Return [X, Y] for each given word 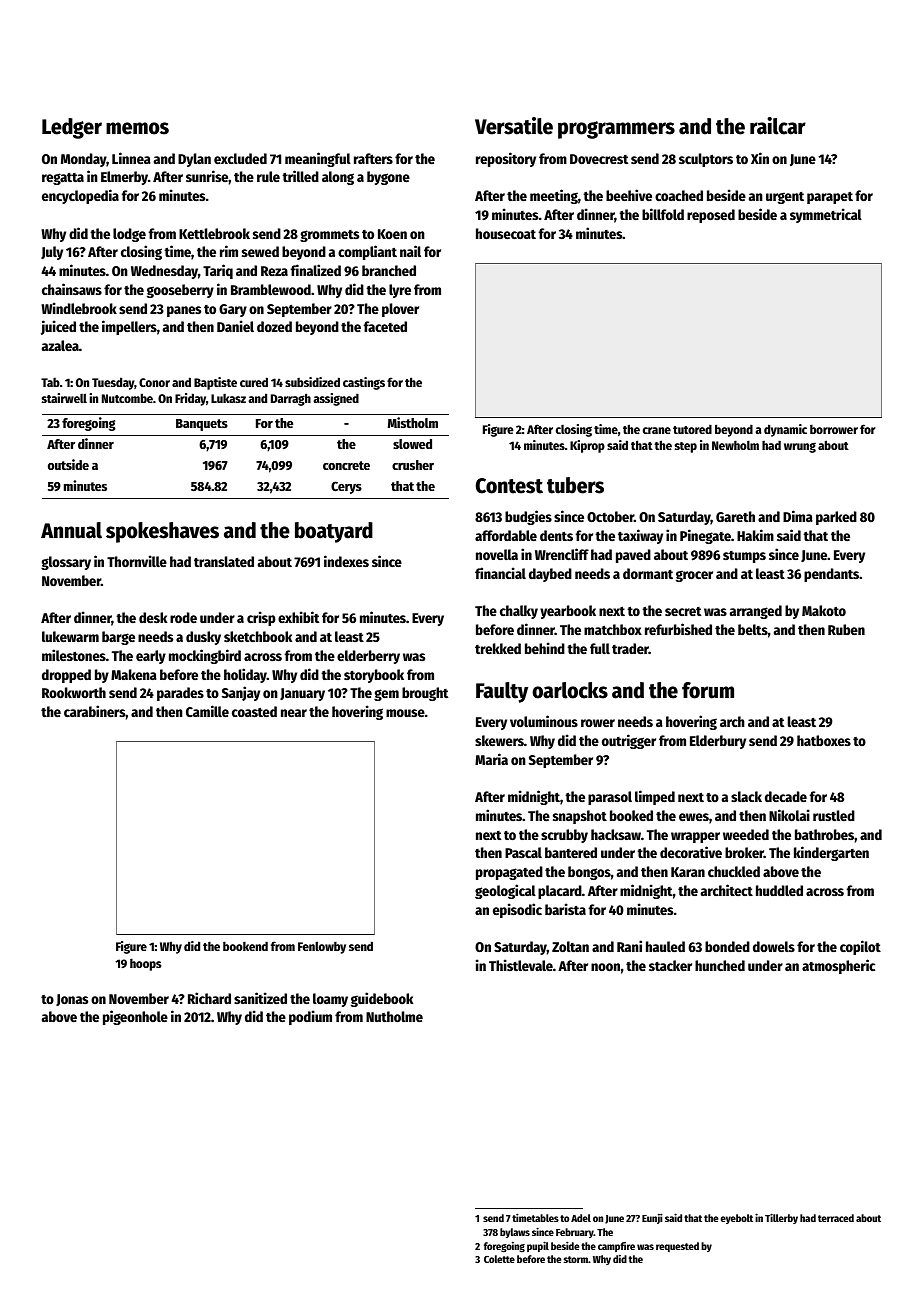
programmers [616, 130]
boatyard [334, 532]
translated [224, 561]
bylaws [515, 1233]
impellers [129, 327]
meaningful [318, 159]
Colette [499, 1259]
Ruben [846, 629]
